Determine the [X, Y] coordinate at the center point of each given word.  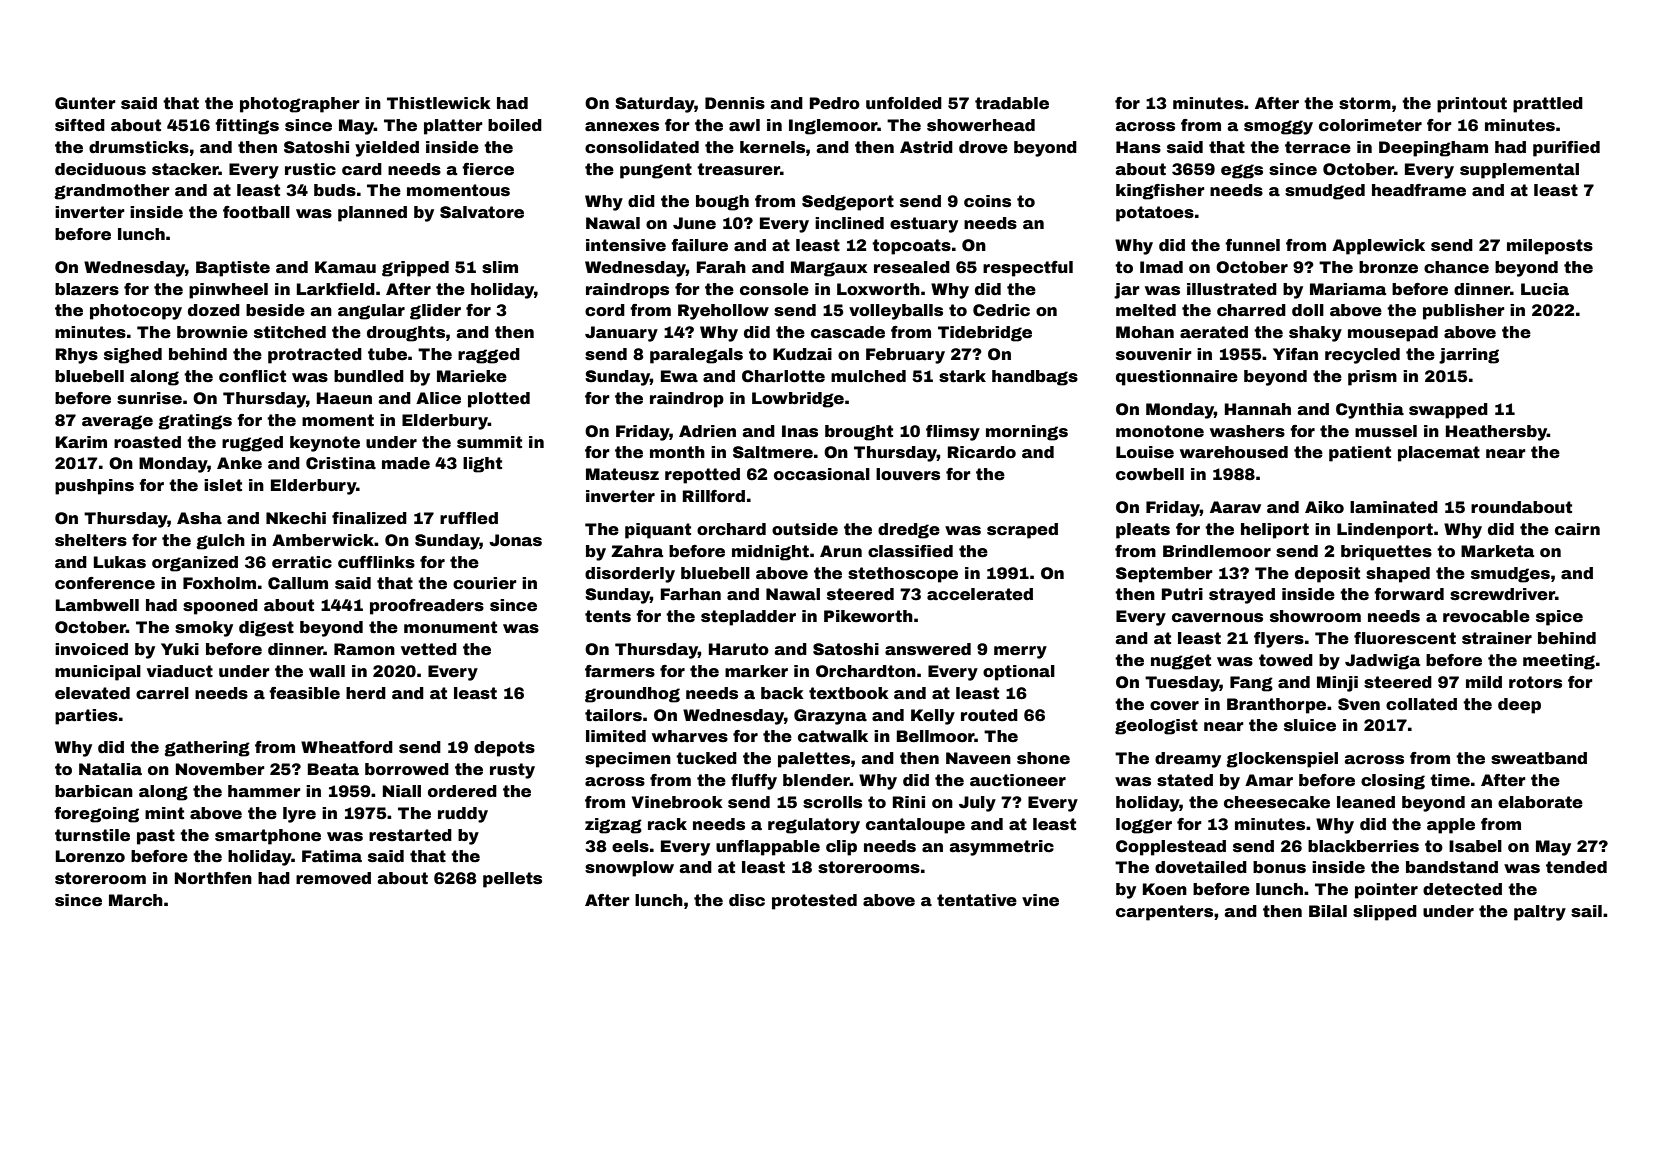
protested [814, 902]
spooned [220, 607]
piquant [658, 531]
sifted [80, 125]
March [136, 900]
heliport [1275, 531]
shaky [1315, 334]
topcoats [911, 247]
